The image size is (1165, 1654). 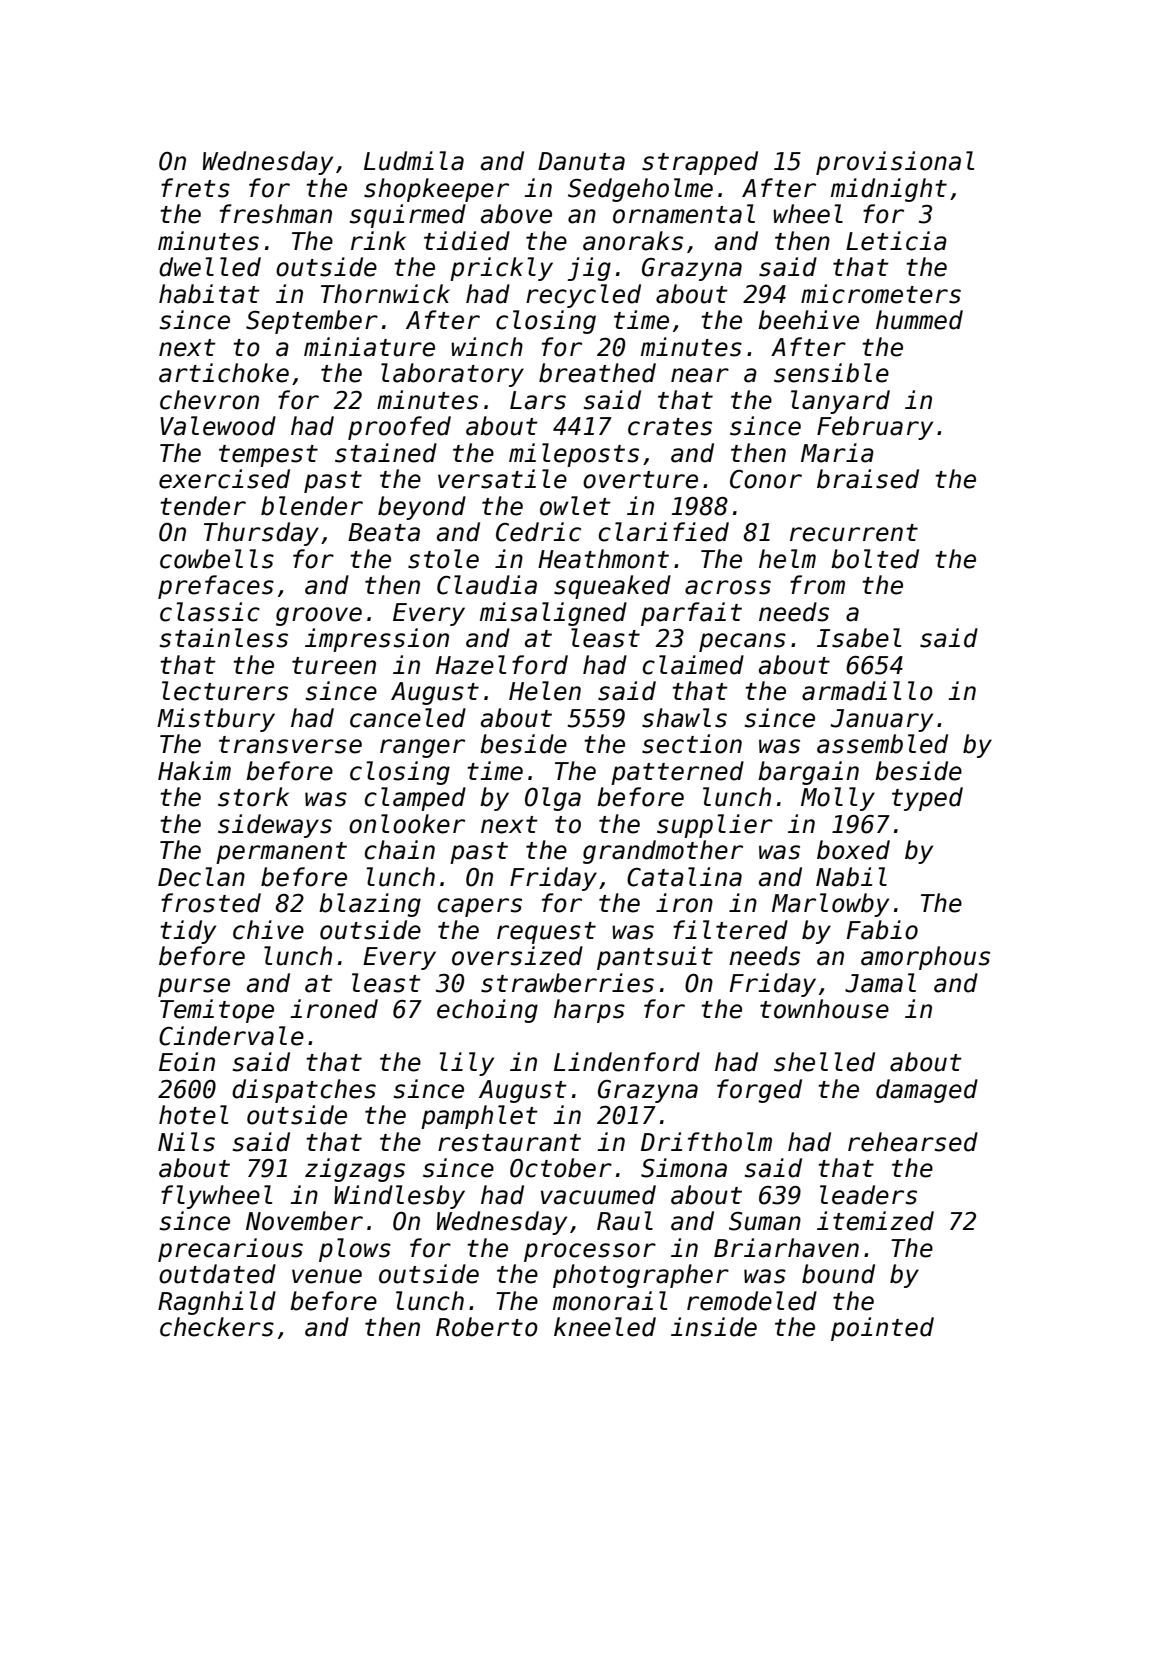 I want to click on capers, so click(x=480, y=907).
